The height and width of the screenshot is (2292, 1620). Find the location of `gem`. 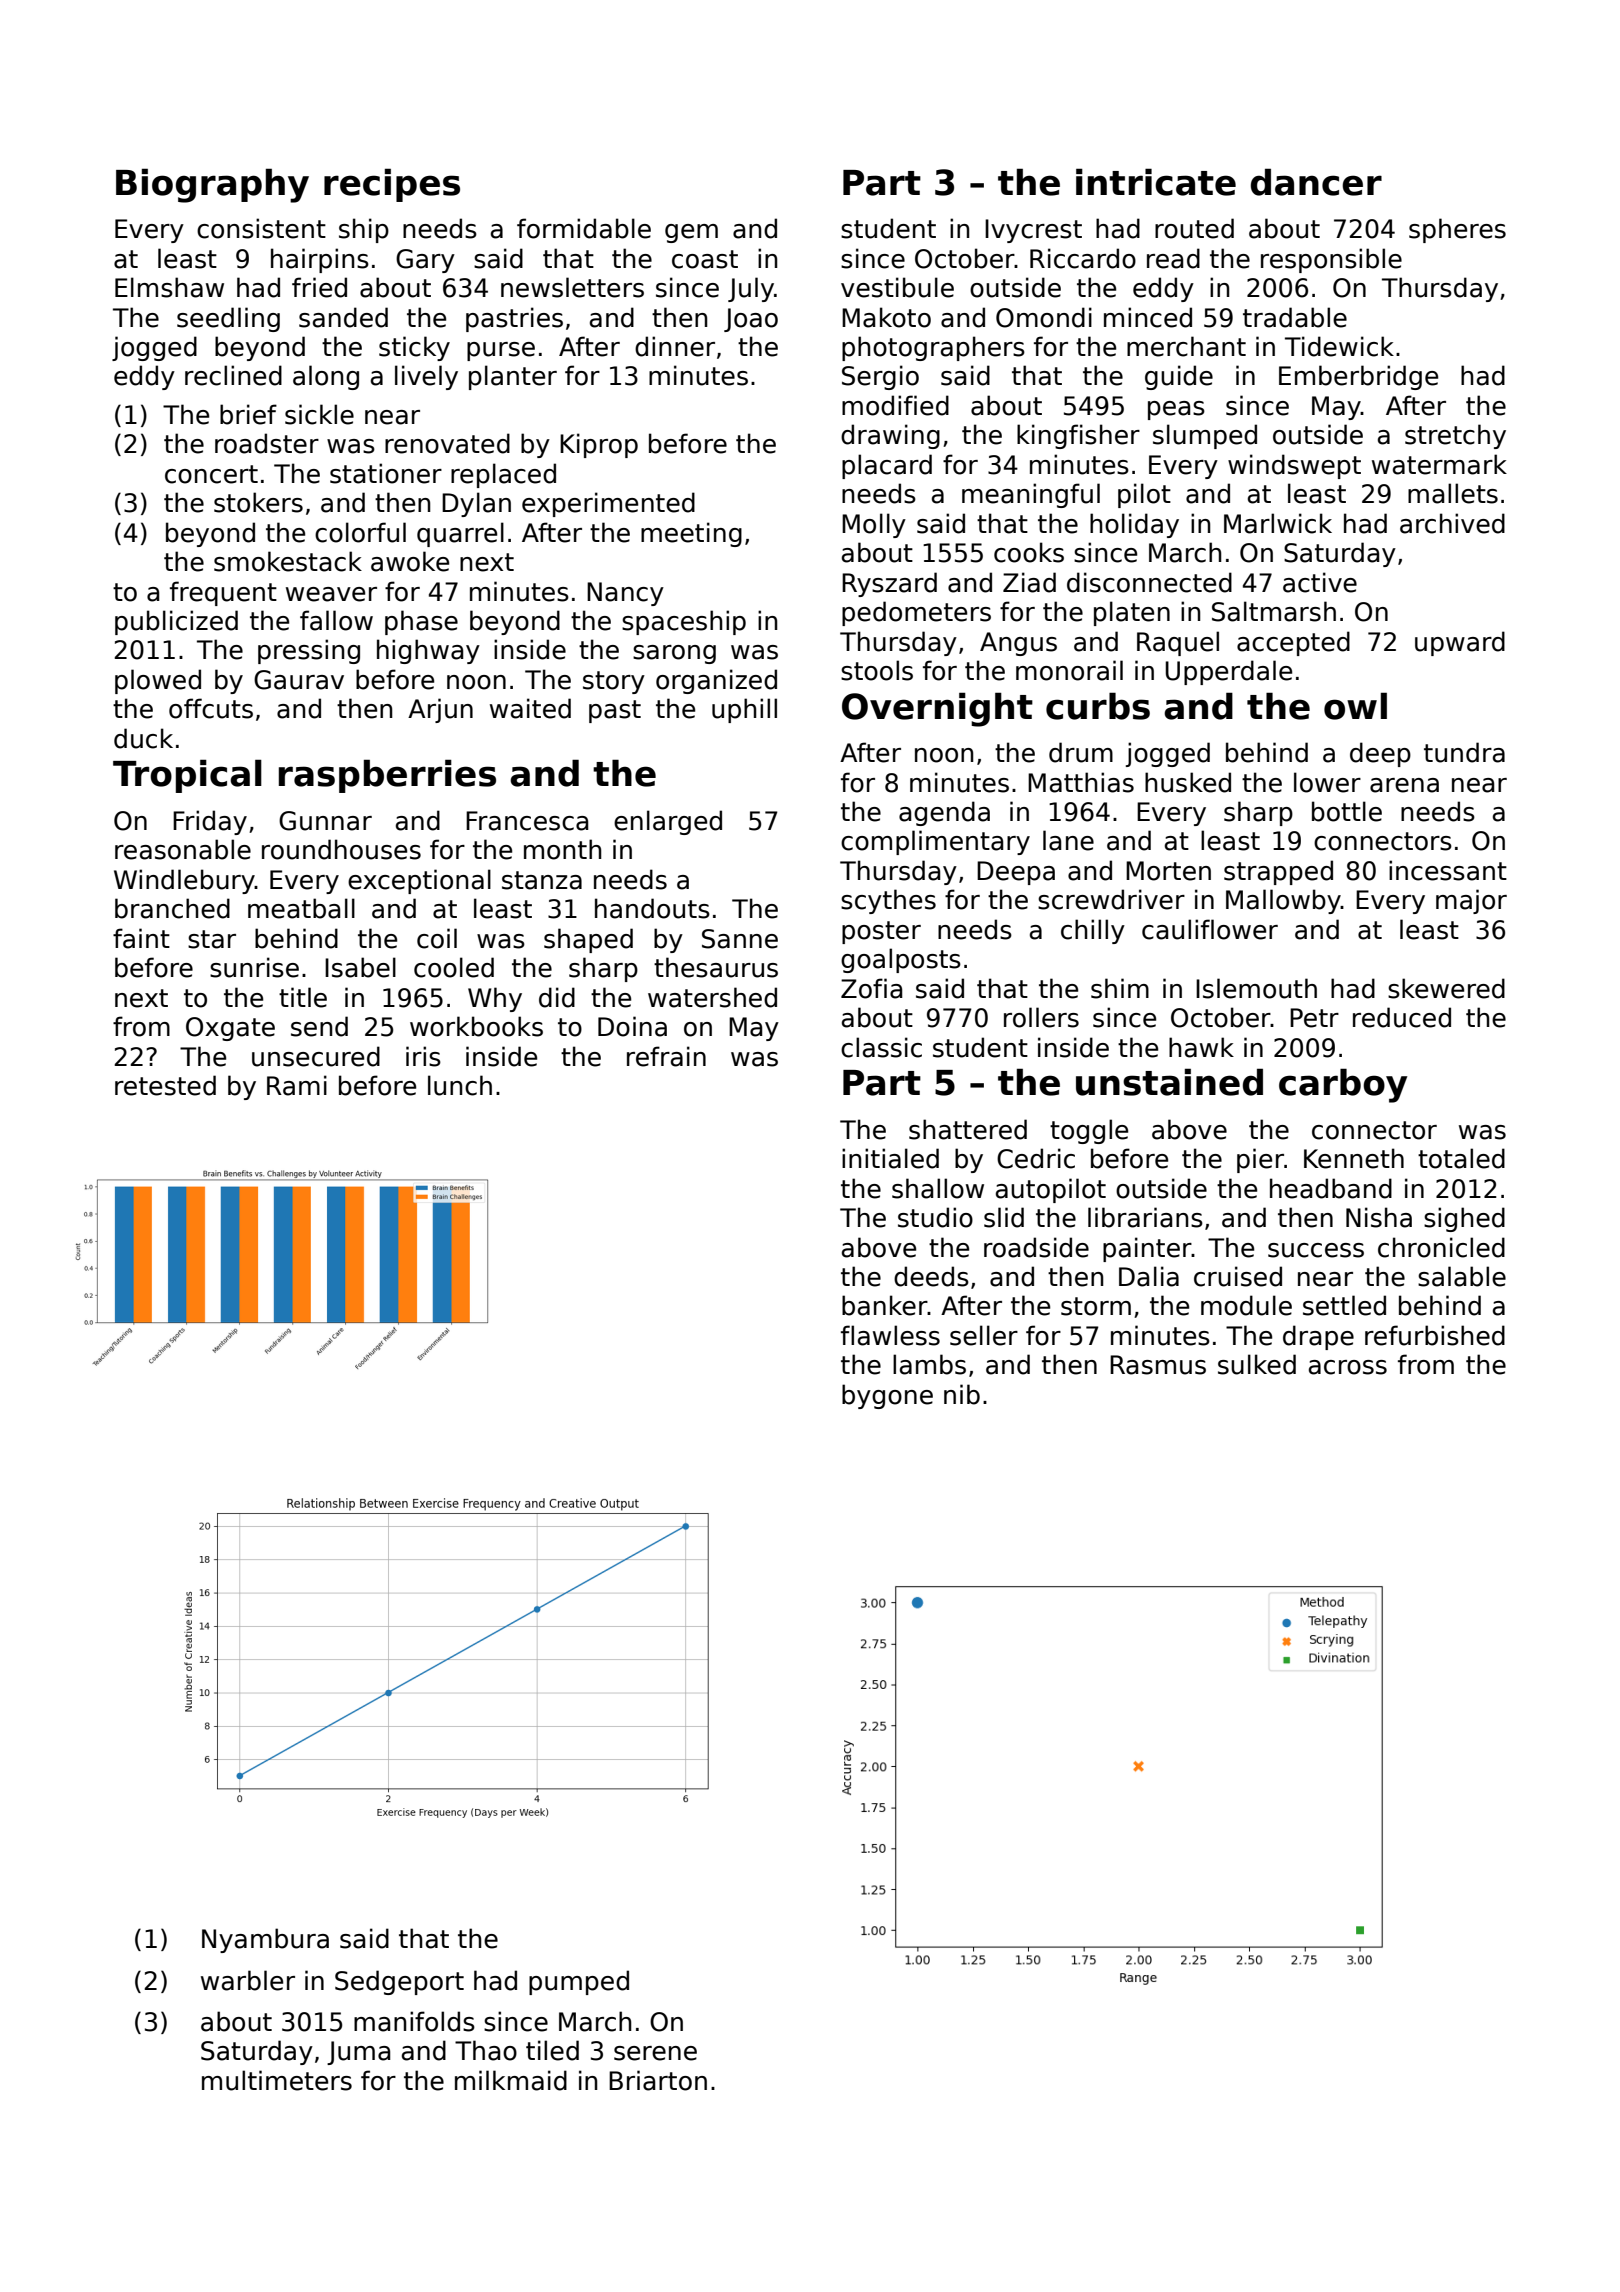

gem is located at coordinates (691, 233).
